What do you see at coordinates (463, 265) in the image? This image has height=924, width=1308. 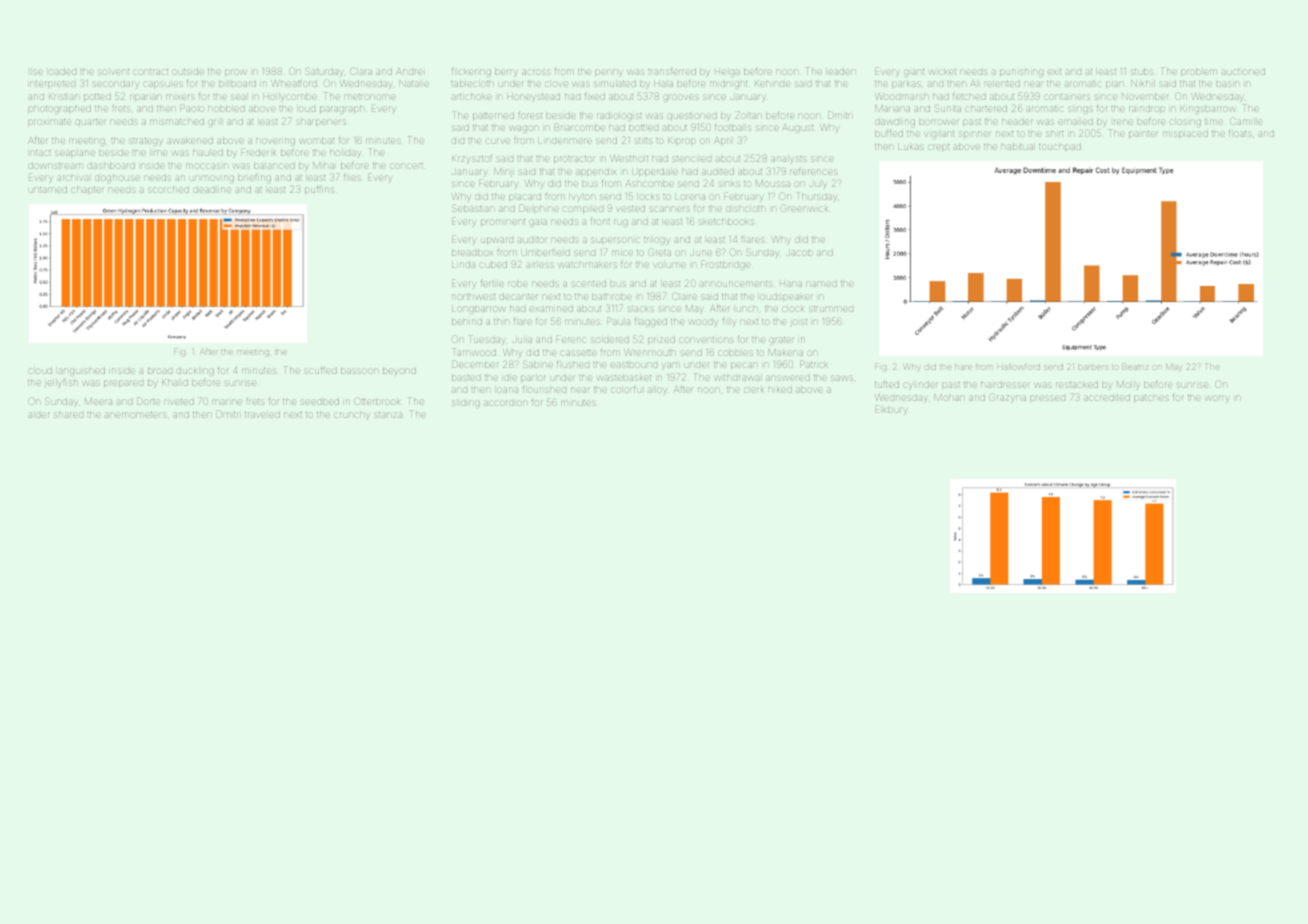 I see `Linda` at bounding box center [463, 265].
